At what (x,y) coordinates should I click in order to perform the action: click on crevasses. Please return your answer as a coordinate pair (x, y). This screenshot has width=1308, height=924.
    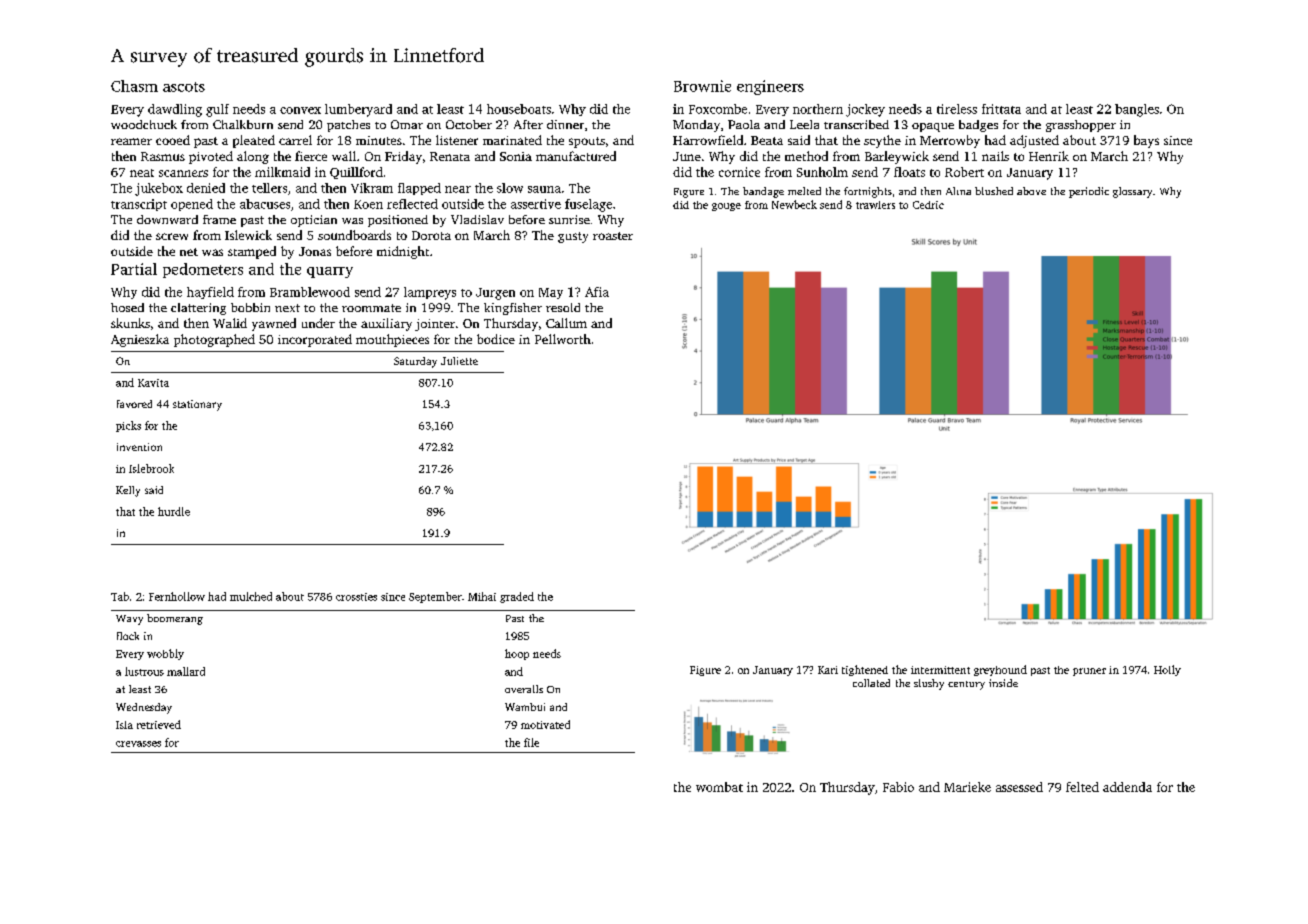
    Looking at the image, I should click on (138, 744).
